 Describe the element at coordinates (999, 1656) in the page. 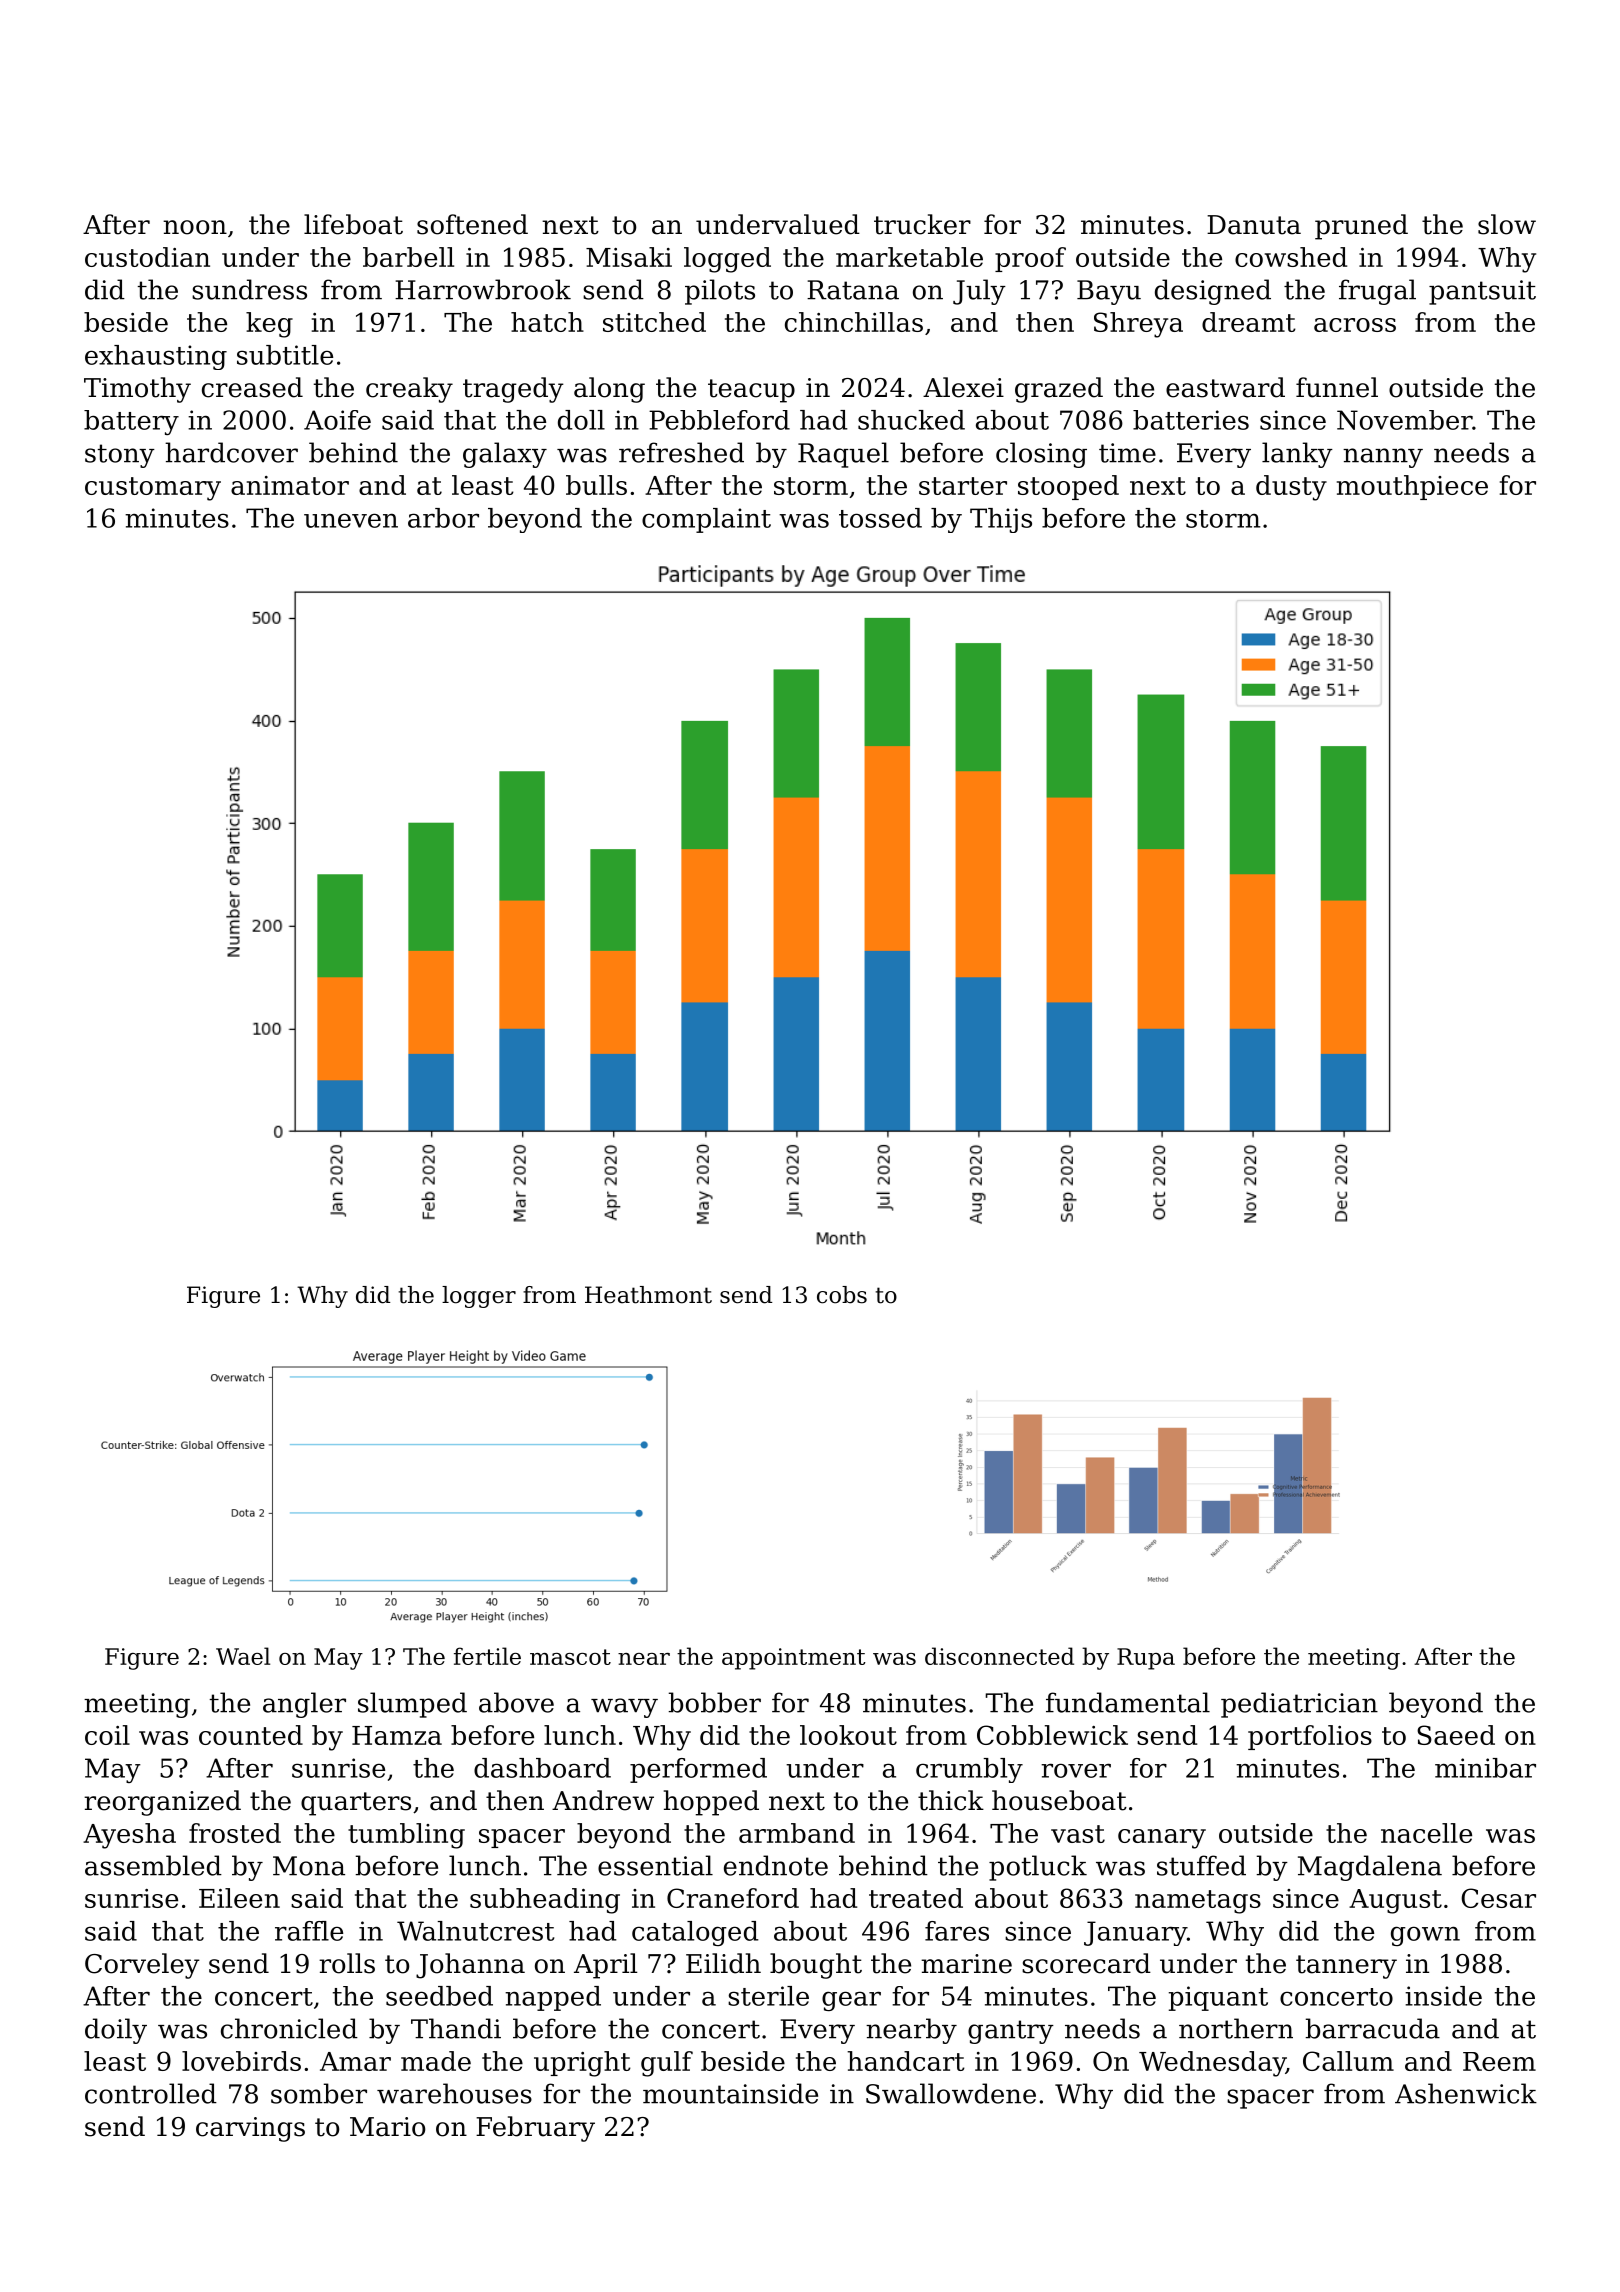

I see `disconnected` at that location.
